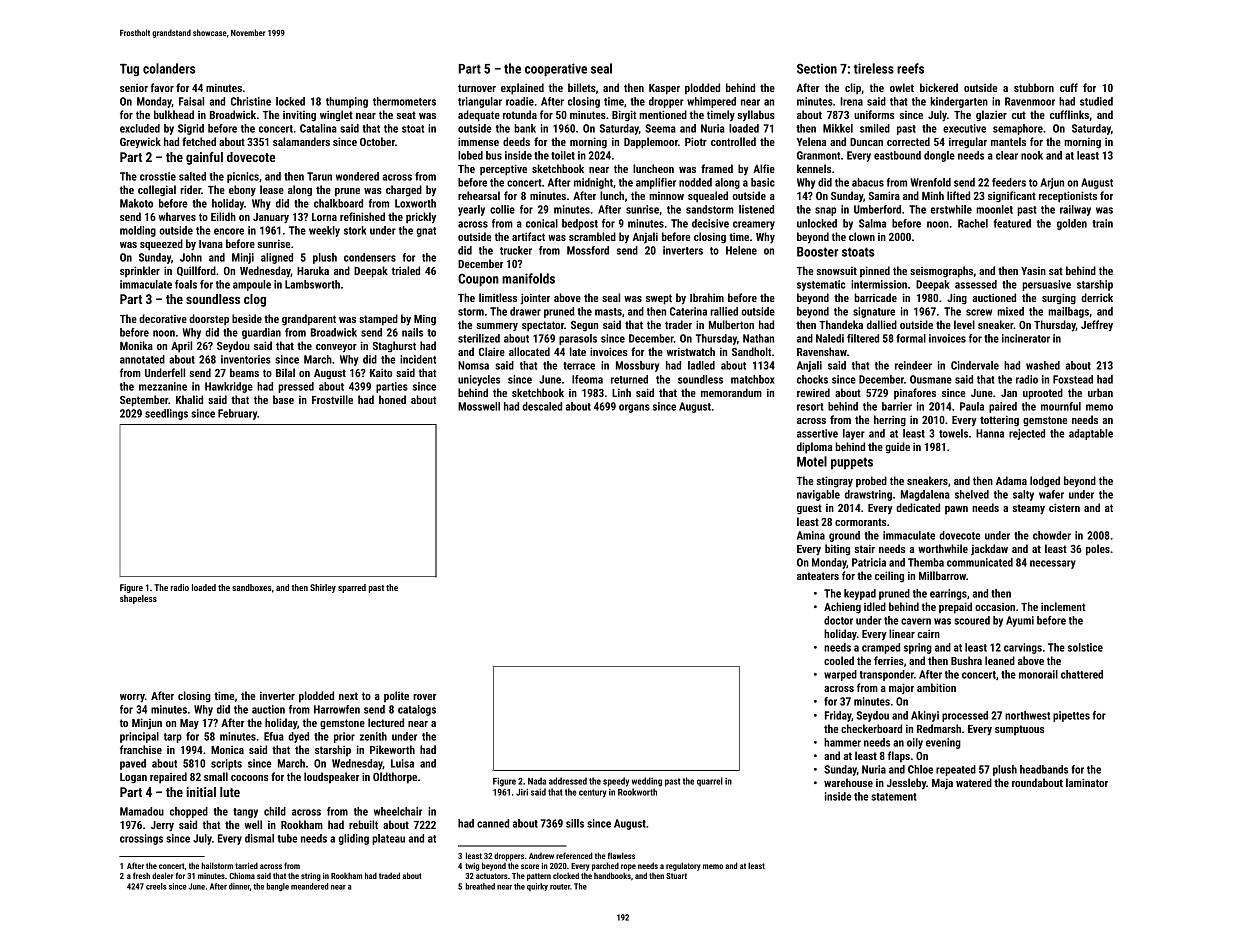  What do you see at coordinates (1096, 101) in the screenshot?
I see `studied` at bounding box center [1096, 101].
